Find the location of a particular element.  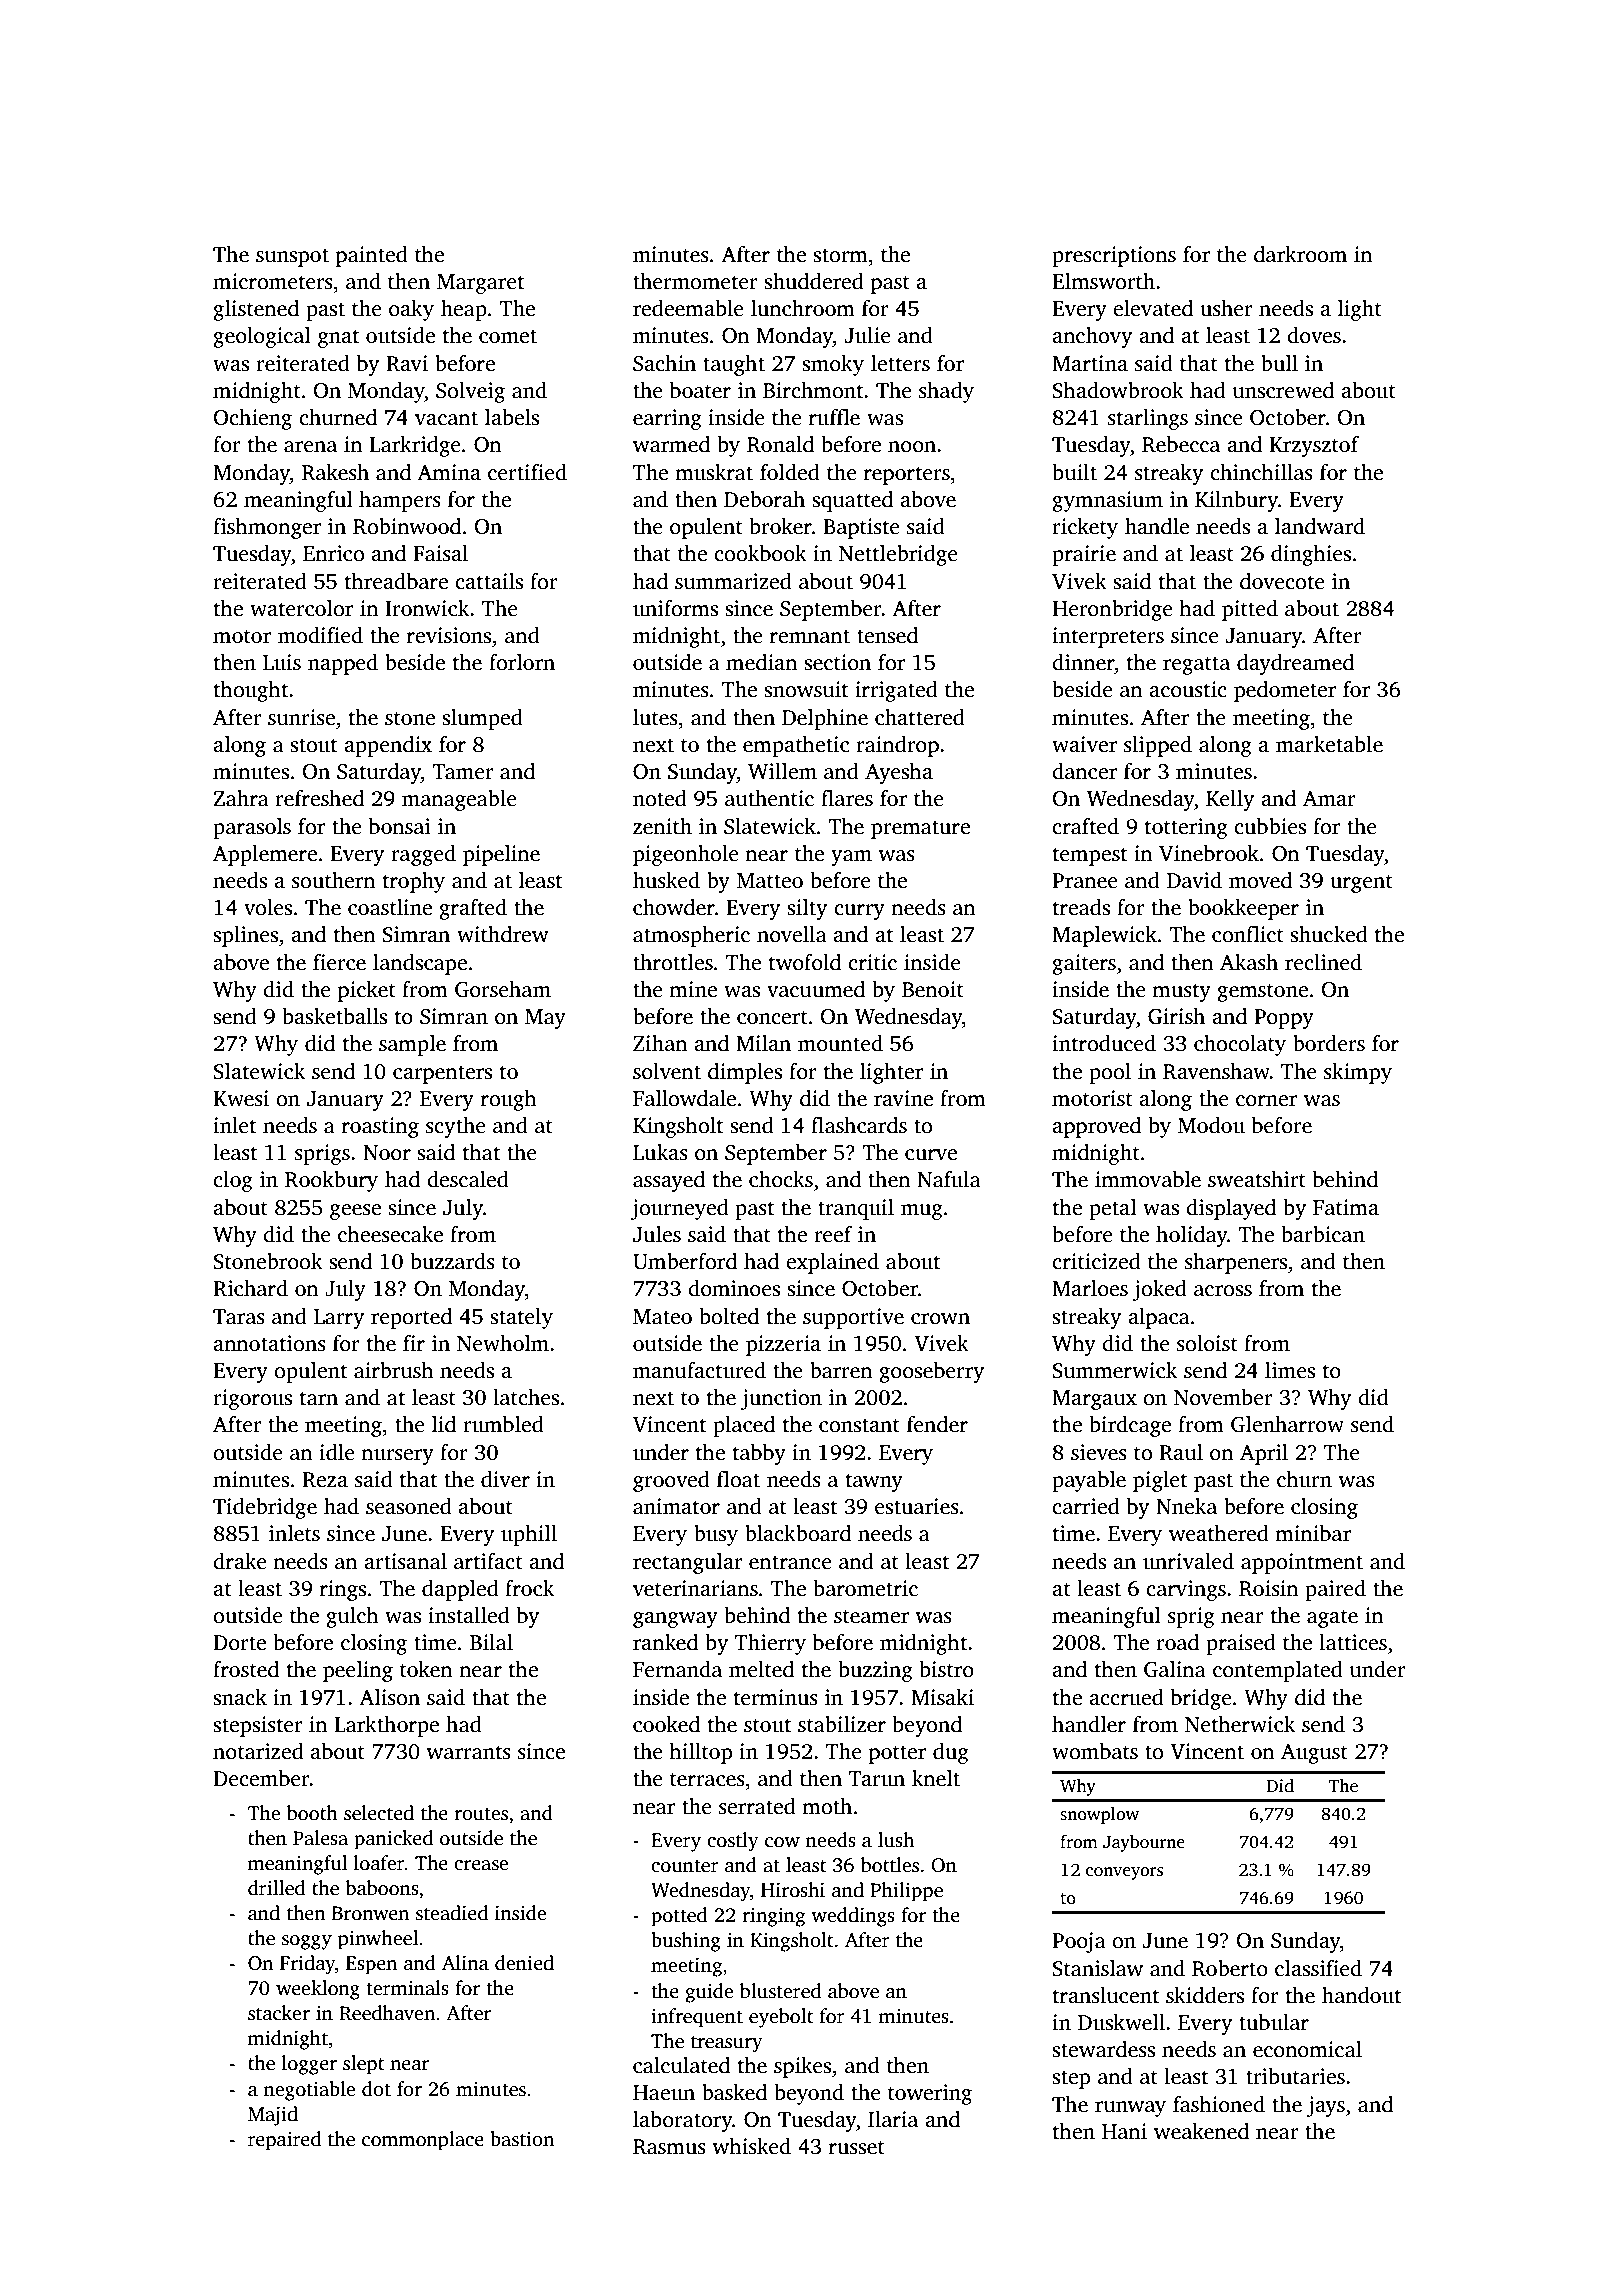

rough is located at coordinates (509, 1100).
